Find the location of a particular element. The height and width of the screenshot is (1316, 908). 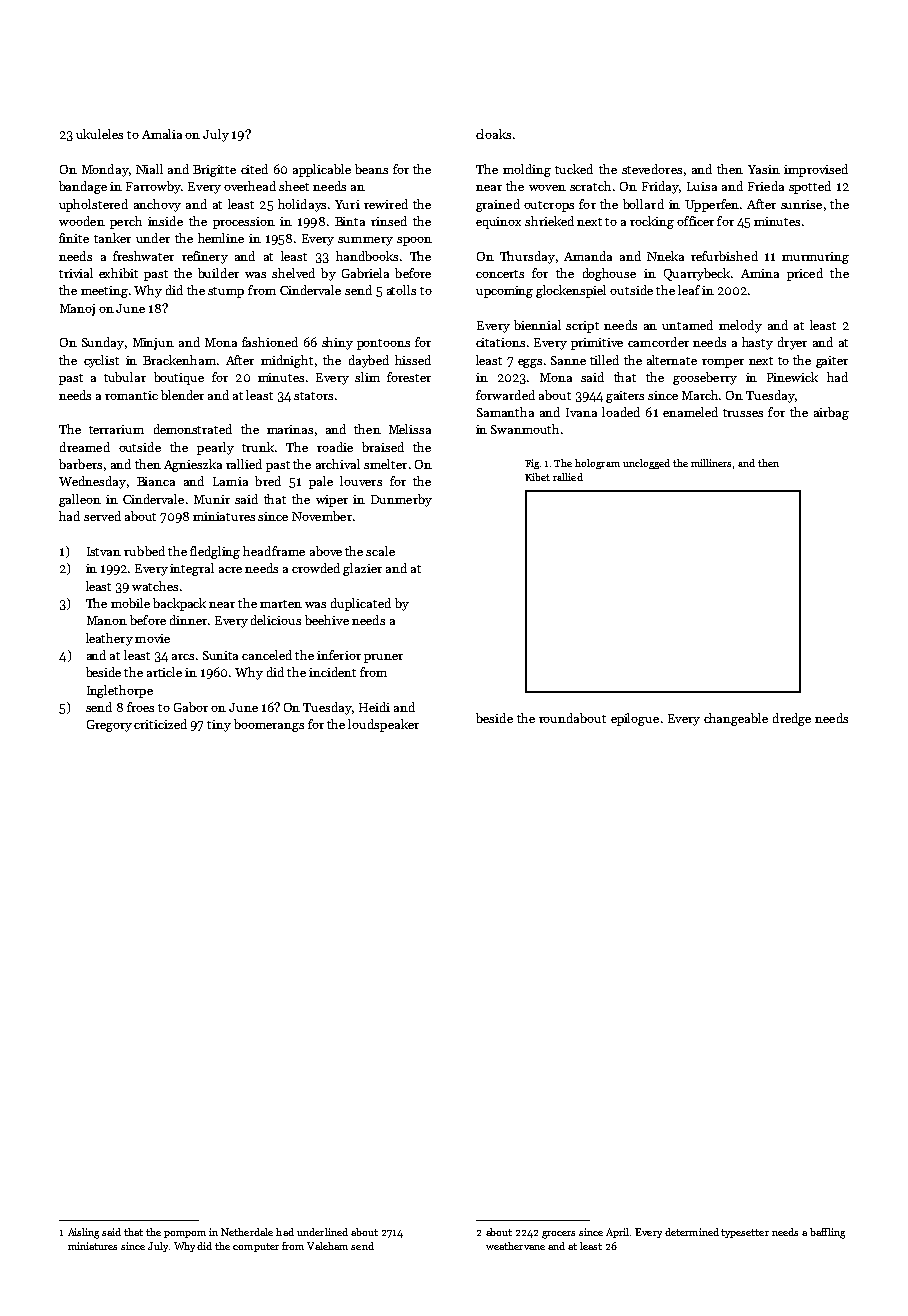

spotted is located at coordinates (810, 187).
